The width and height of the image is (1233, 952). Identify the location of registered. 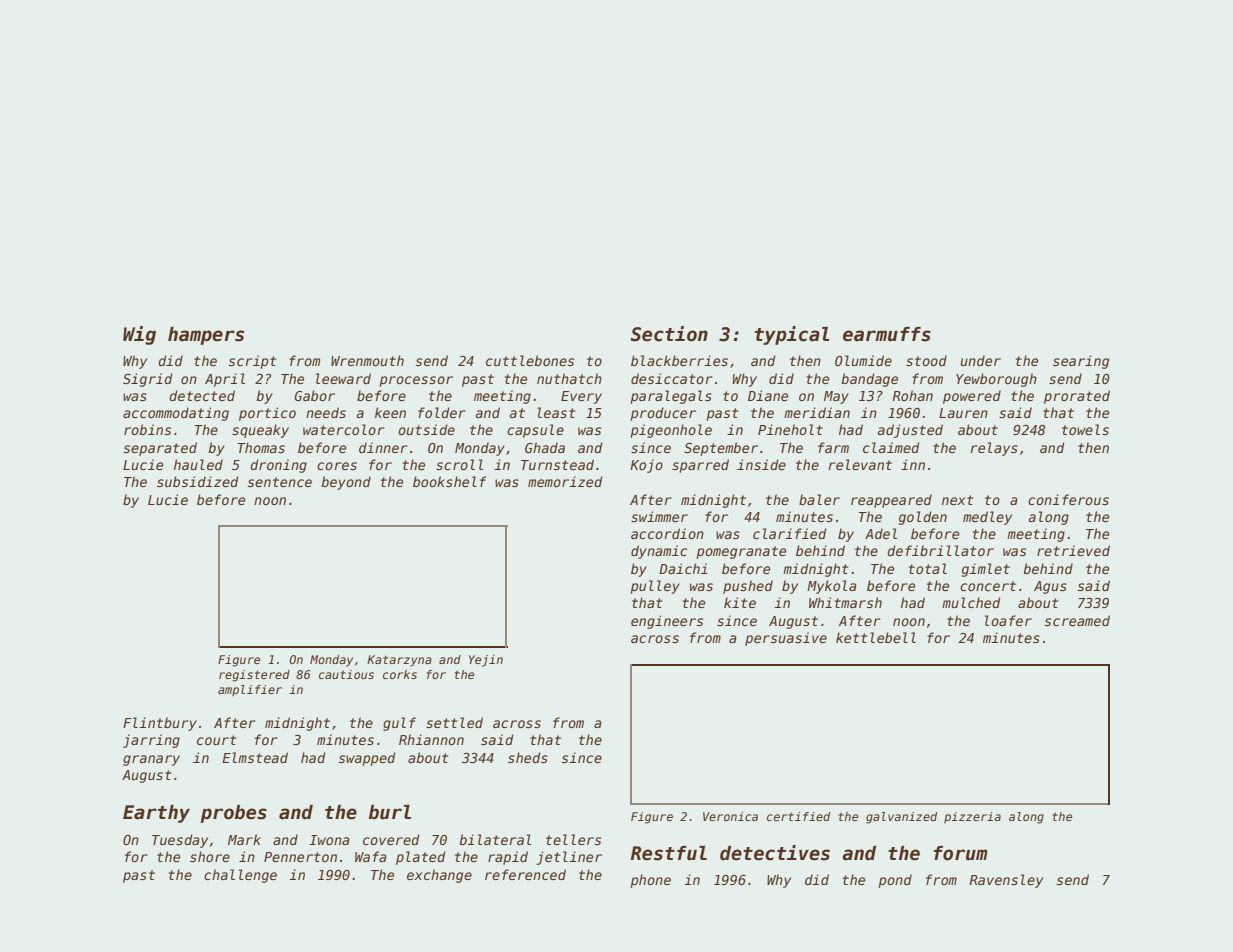
(254, 676).
